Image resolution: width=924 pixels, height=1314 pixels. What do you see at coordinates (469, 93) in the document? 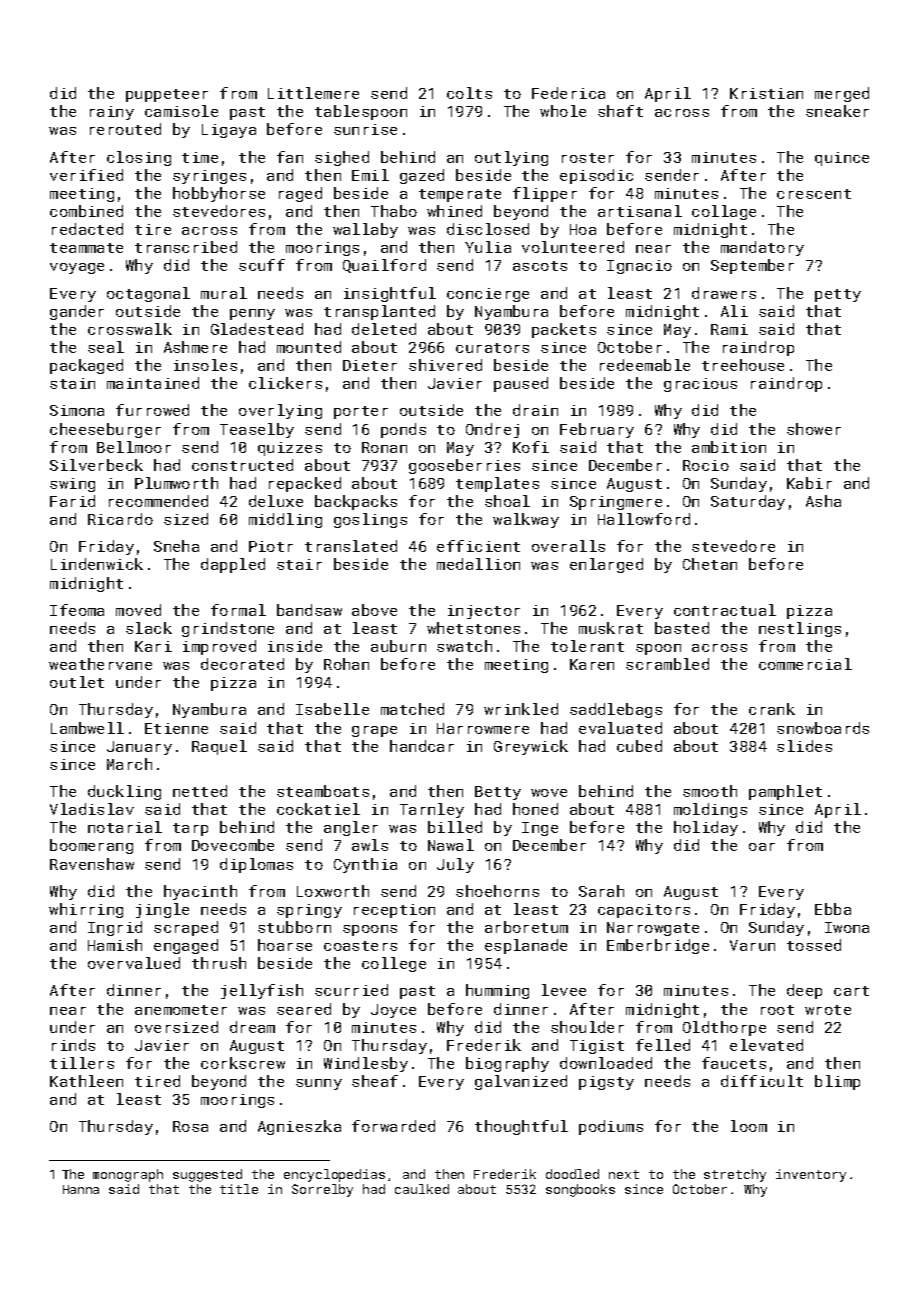
I see `colts` at bounding box center [469, 93].
